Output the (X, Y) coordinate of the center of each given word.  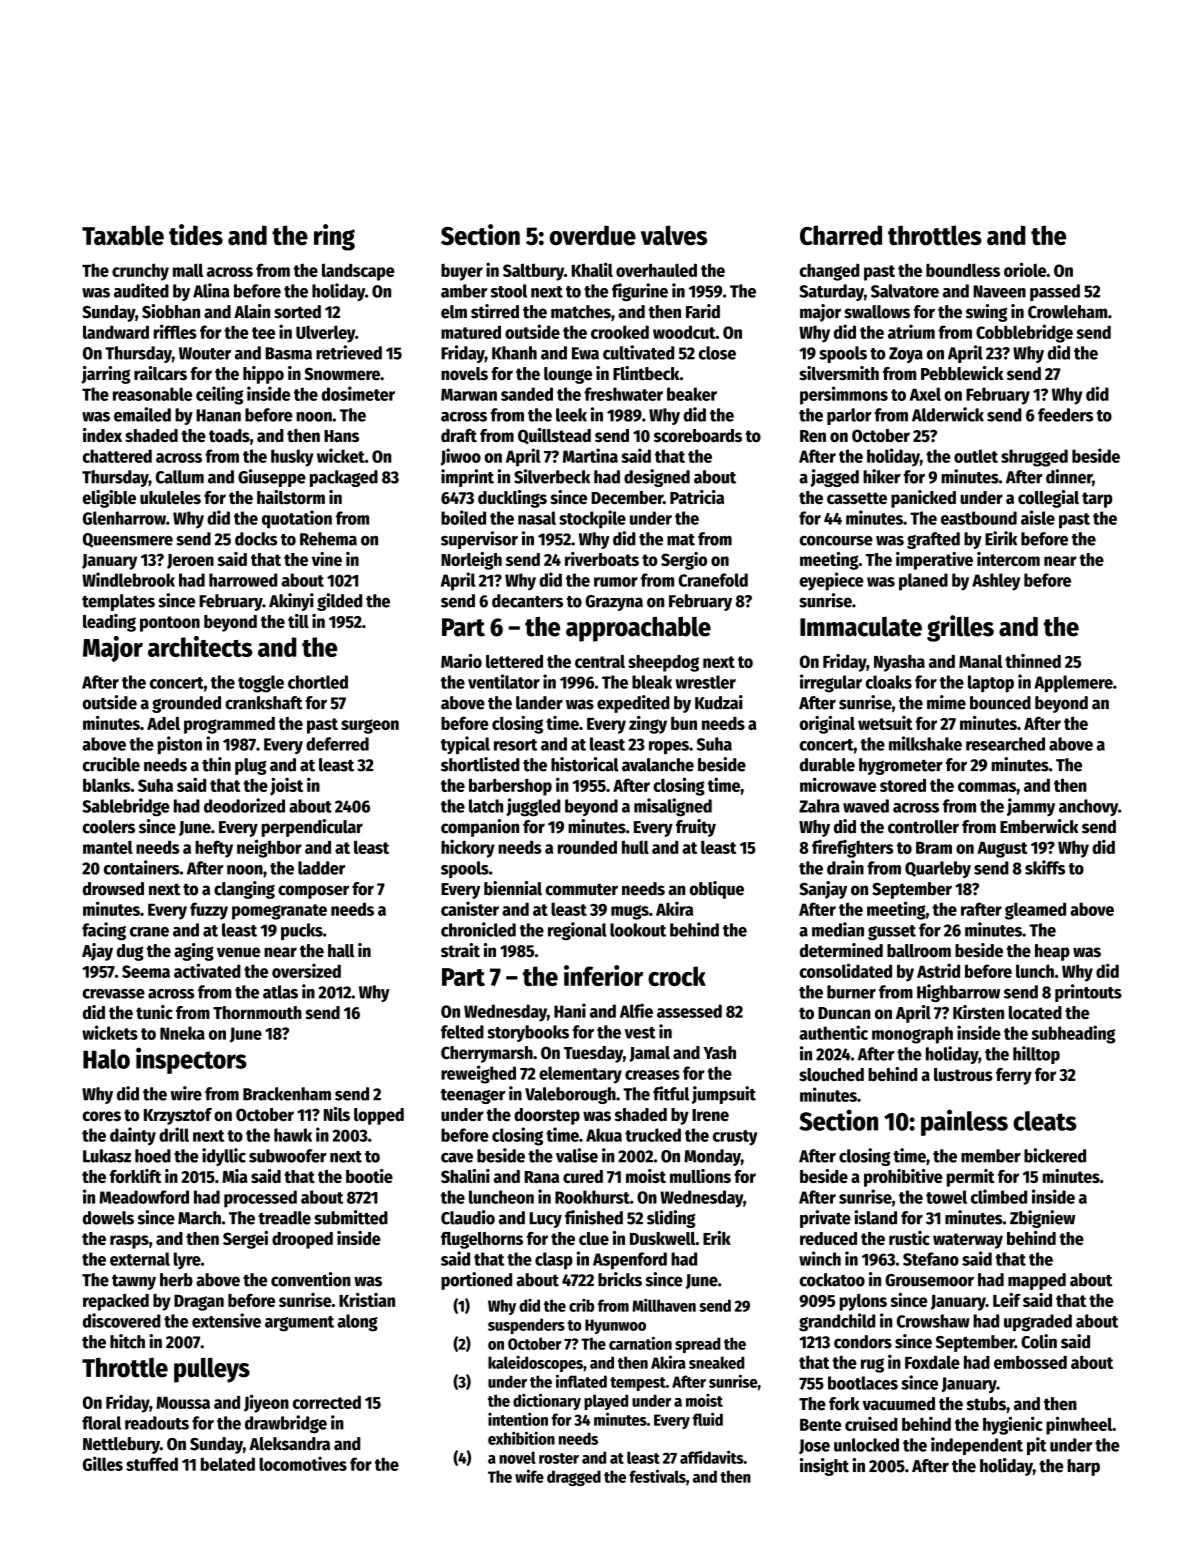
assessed (689, 1011)
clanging (244, 890)
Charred (841, 235)
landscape (358, 272)
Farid (703, 311)
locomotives (303, 1463)
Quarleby (938, 869)
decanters (527, 601)
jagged (834, 478)
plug (250, 766)
